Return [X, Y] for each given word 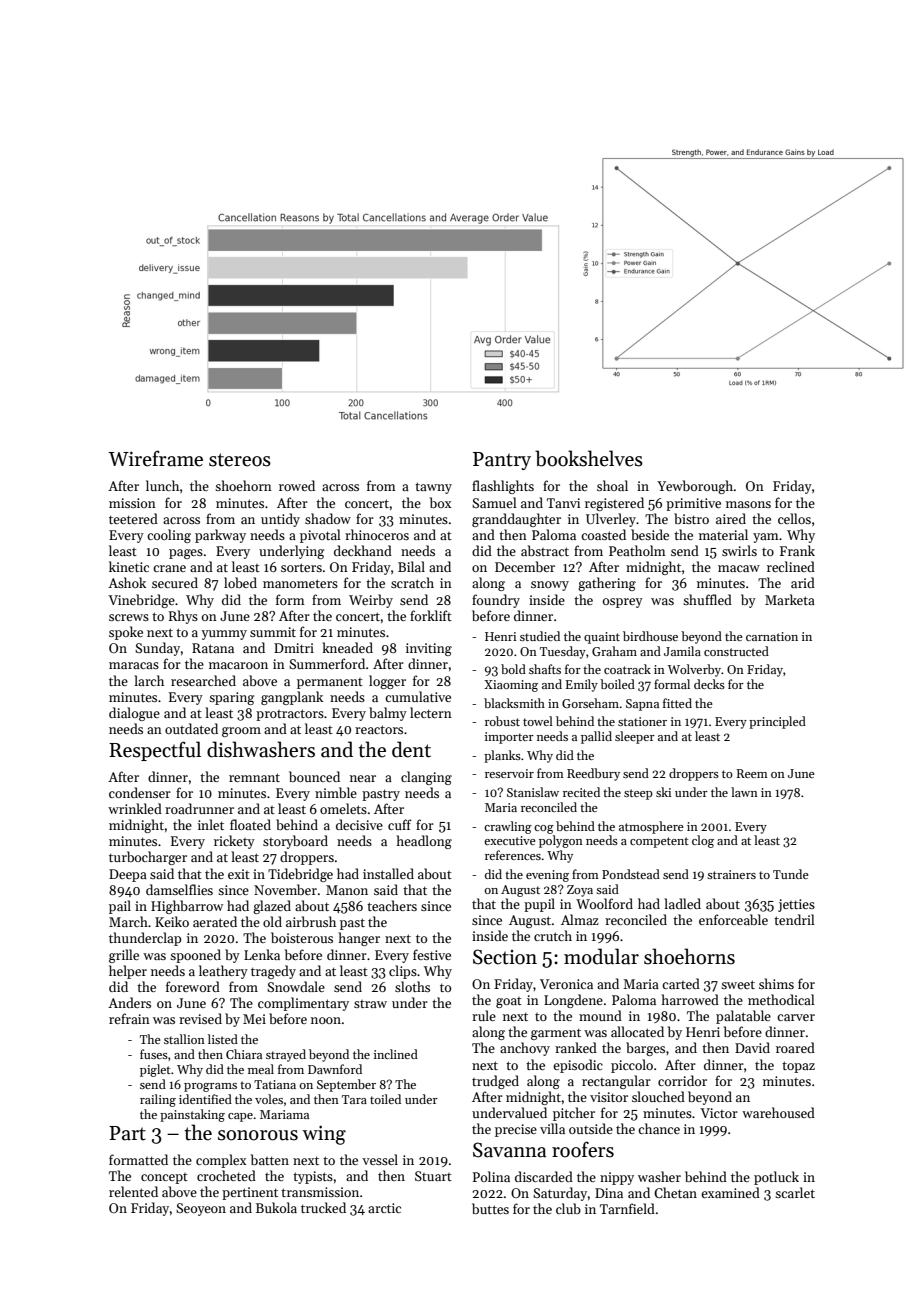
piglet [155, 1070]
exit [239, 874]
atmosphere [651, 827]
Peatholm [637, 550]
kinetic [129, 566]
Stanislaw [533, 792]
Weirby [371, 601]
